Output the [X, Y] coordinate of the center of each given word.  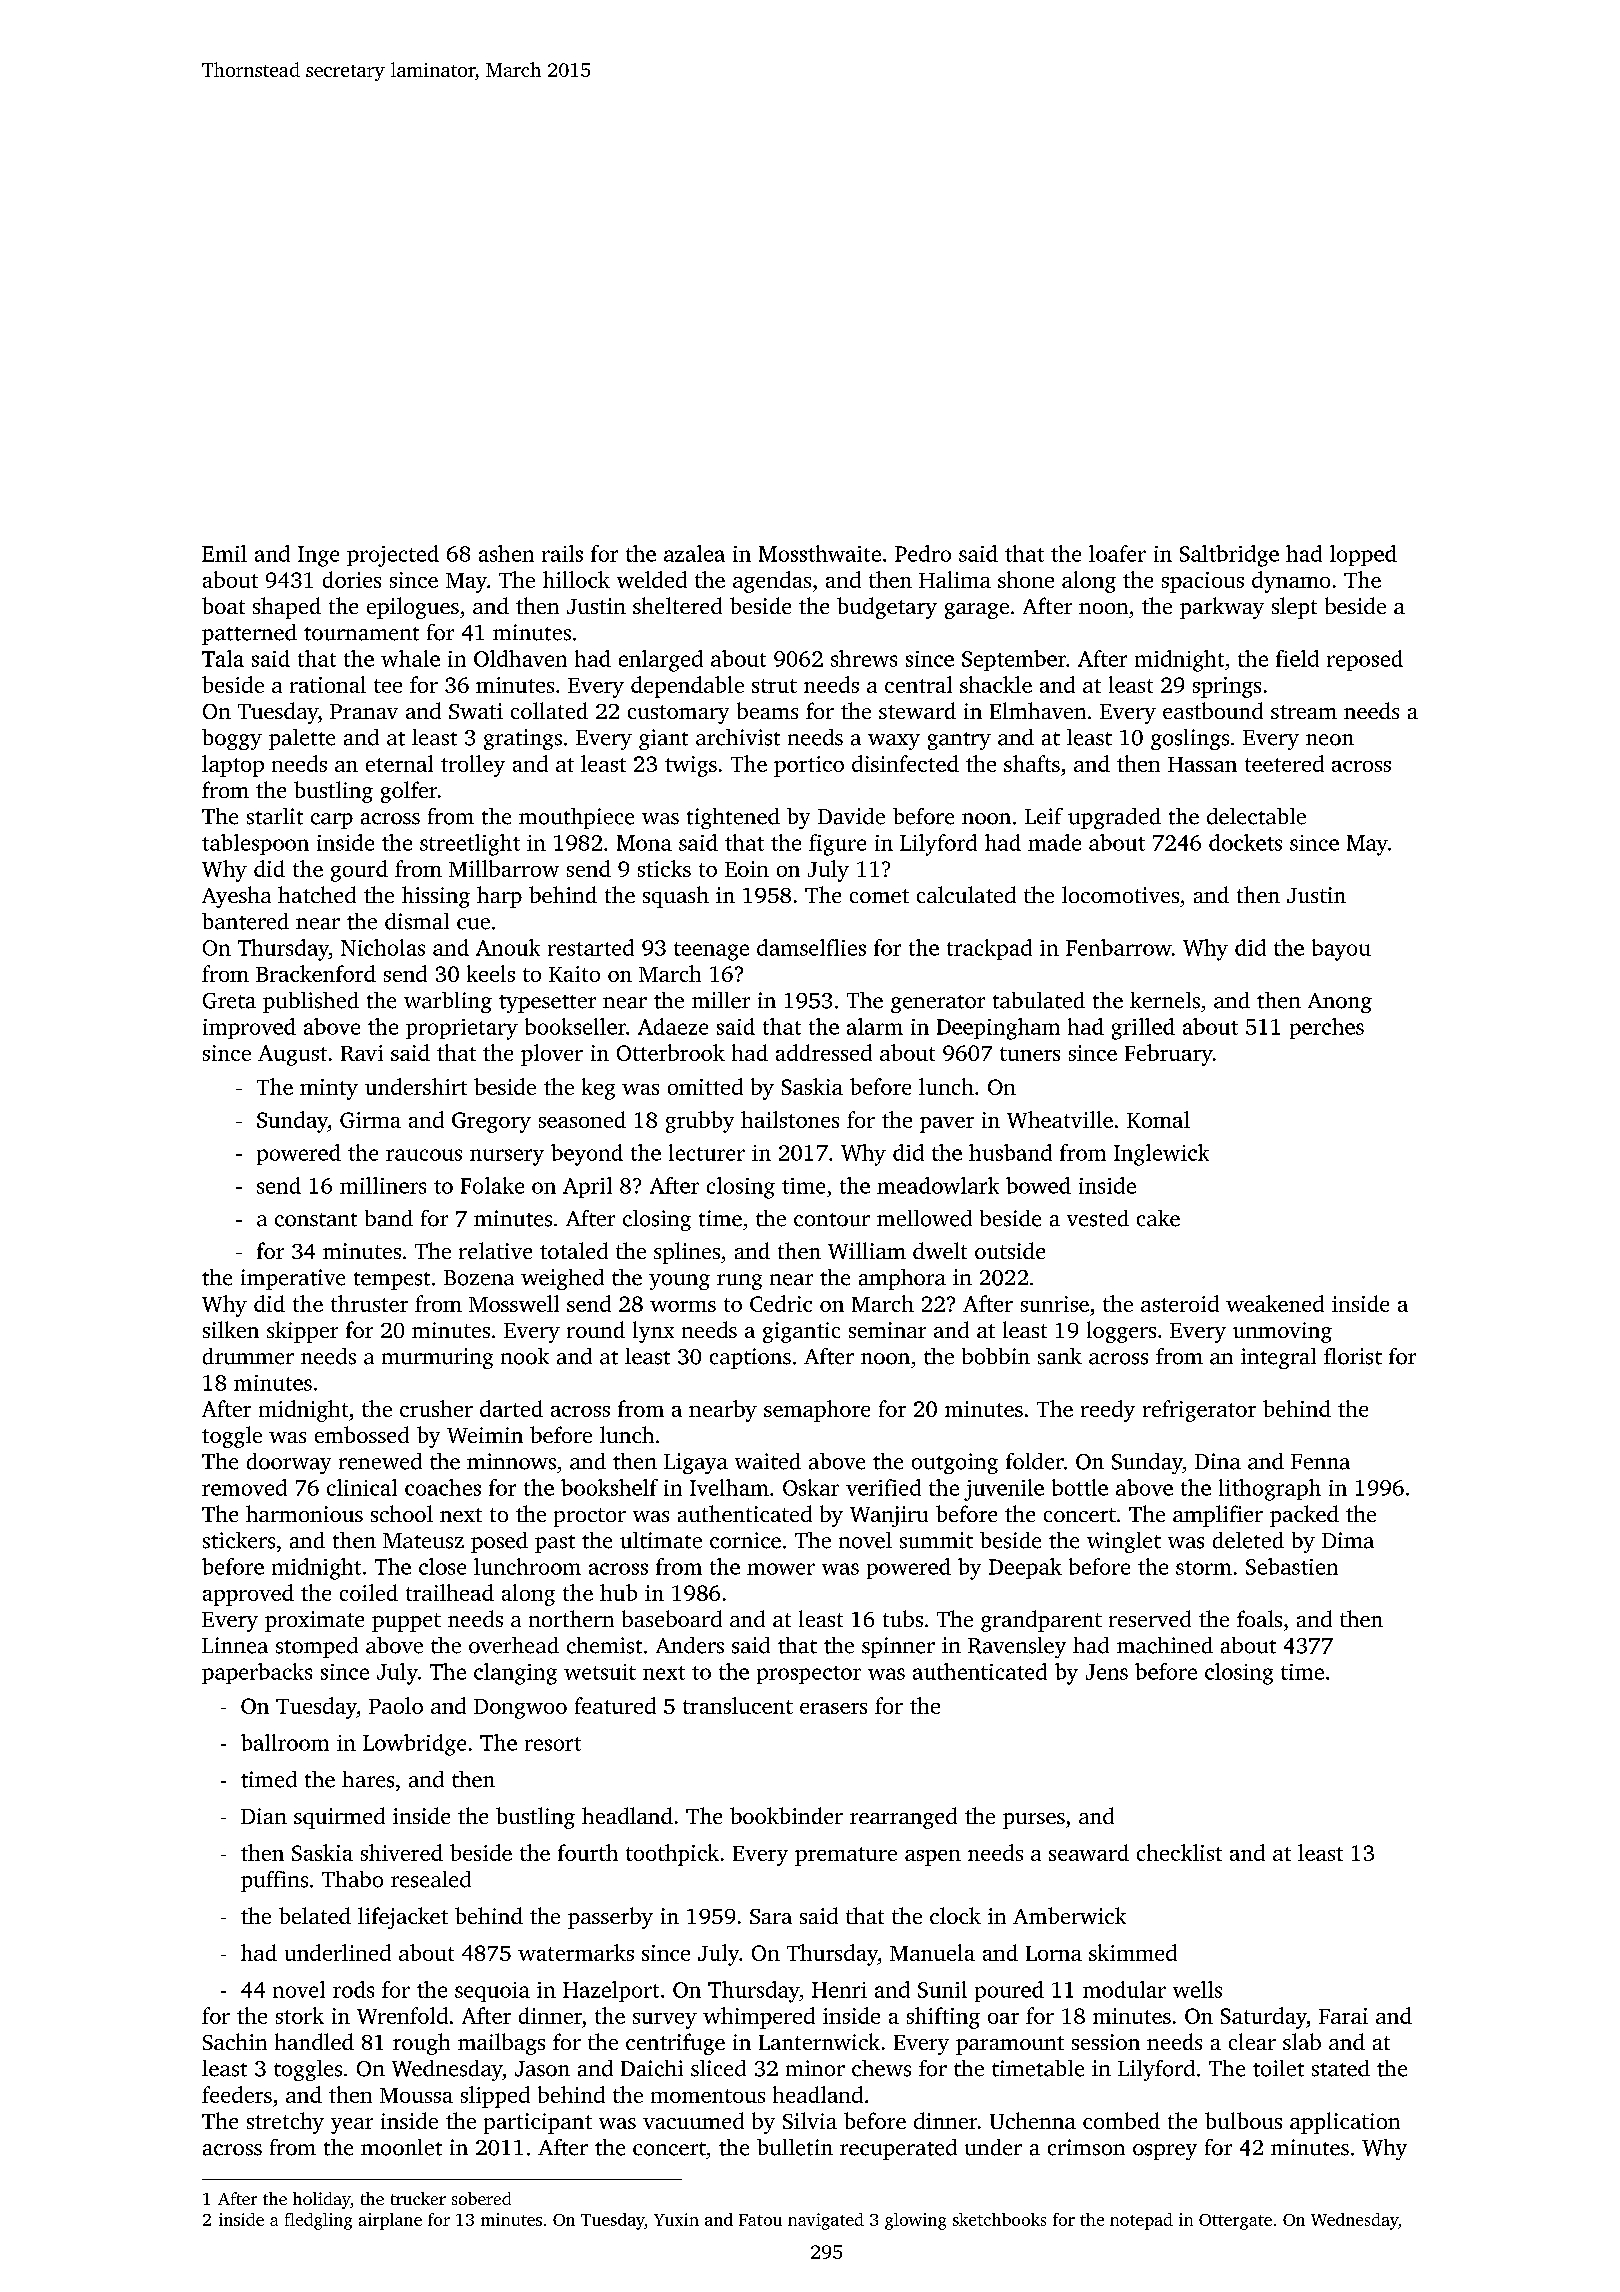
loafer [1117, 553]
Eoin [747, 869]
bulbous [1243, 2120]
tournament [361, 634]
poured [1009, 1991]
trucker [418, 2198]
